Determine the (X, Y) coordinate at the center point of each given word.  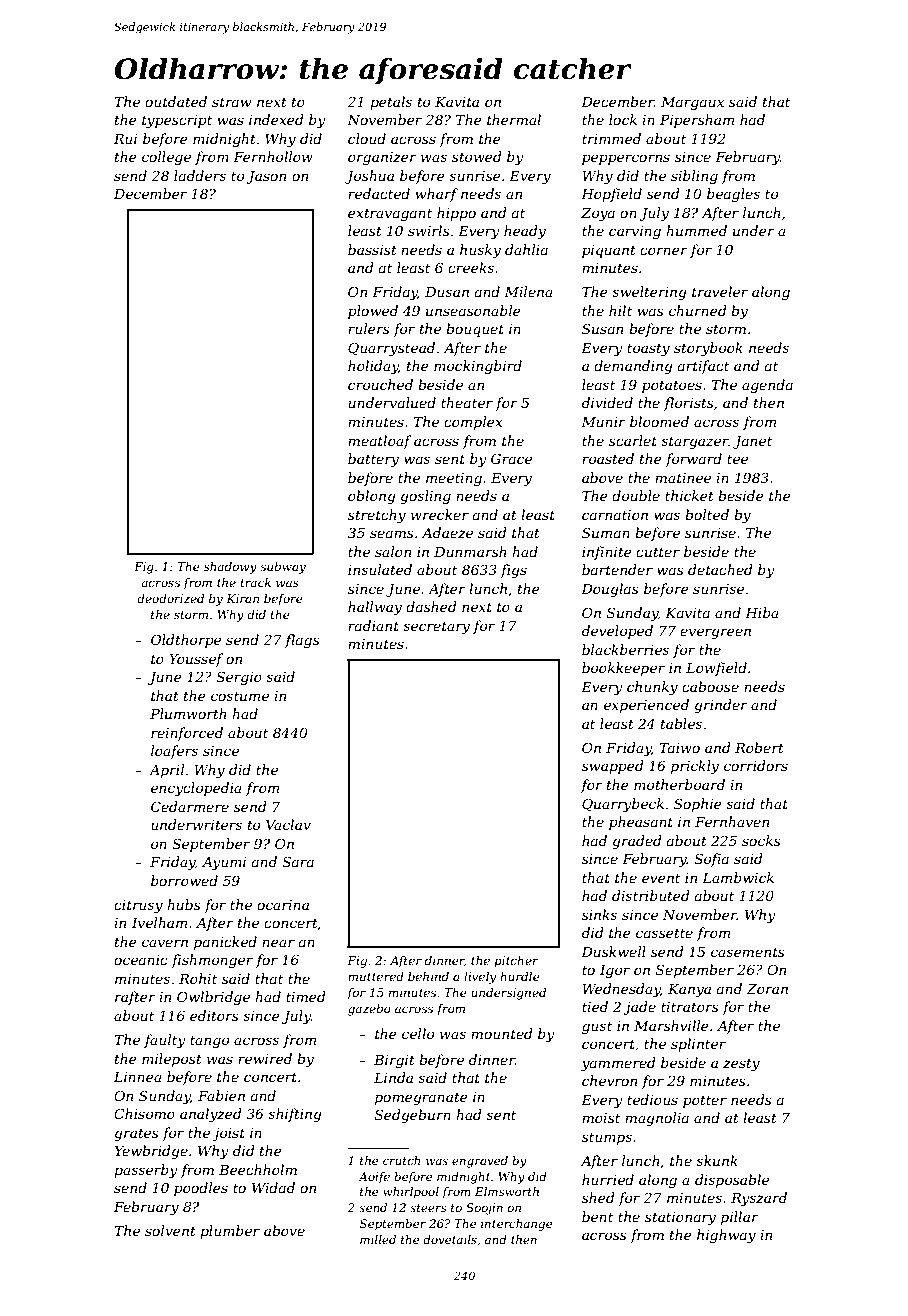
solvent (170, 1230)
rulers (369, 328)
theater (467, 402)
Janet (752, 442)
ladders (200, 175)
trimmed (611, 138)
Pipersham (697, 121)
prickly (695, 767)
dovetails (450, 1239)
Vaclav (288, 824)
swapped (612, 767)
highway (726, 1236)
